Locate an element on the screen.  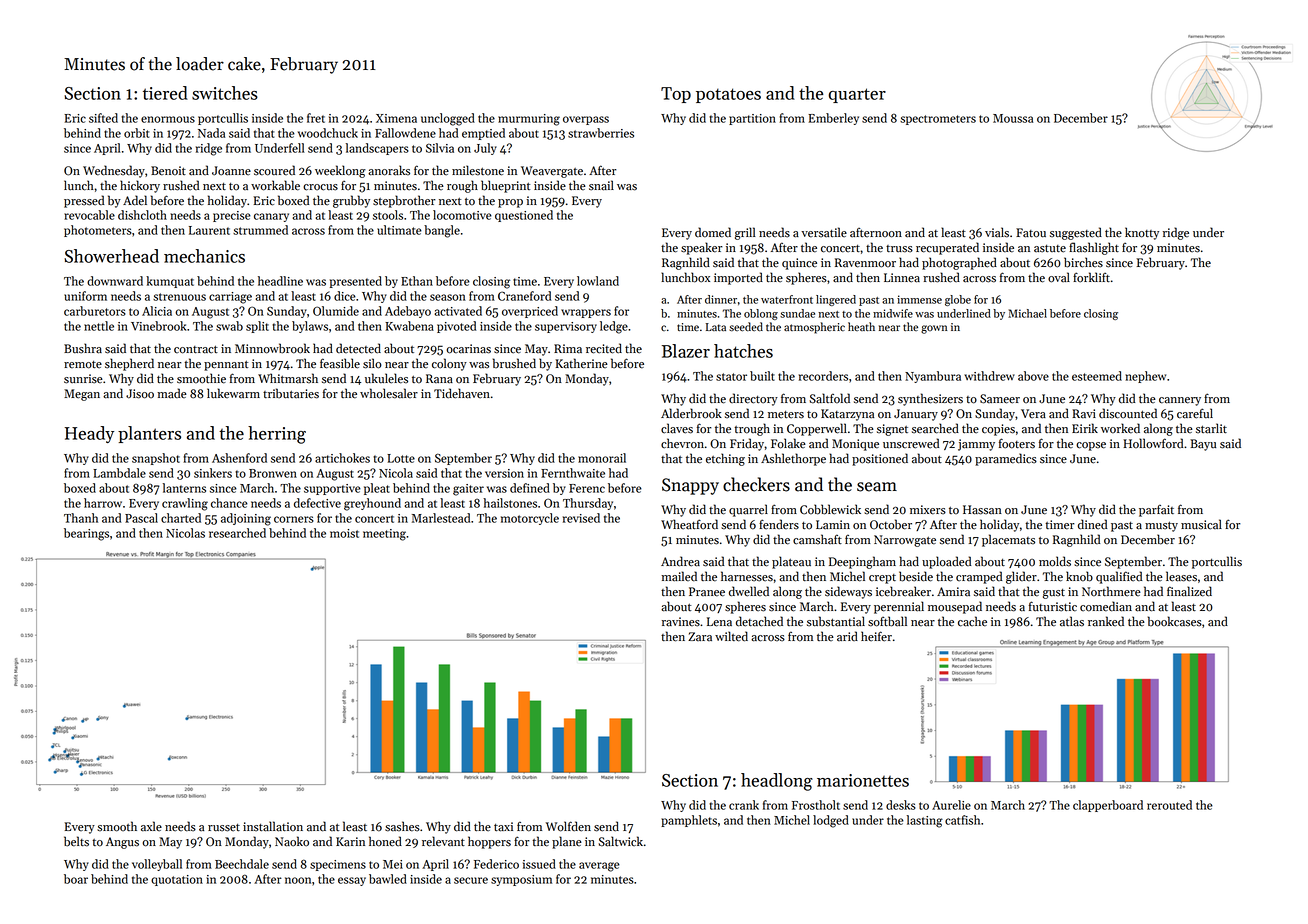
Zara is located at coordinates (700, 636).
